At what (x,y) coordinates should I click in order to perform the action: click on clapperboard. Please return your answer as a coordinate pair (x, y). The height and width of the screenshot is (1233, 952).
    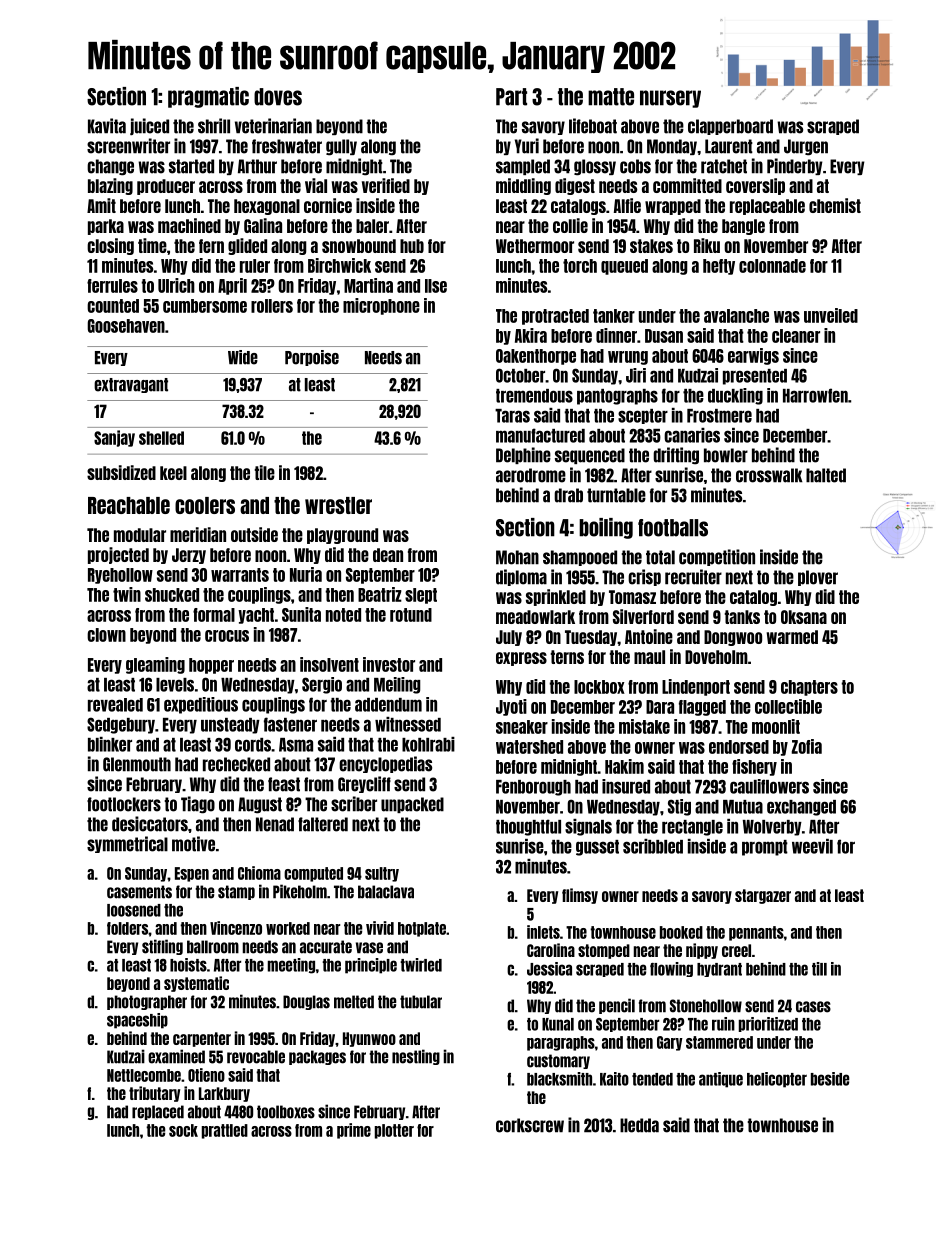
    Looking at the image, I should click on (730, 127).
